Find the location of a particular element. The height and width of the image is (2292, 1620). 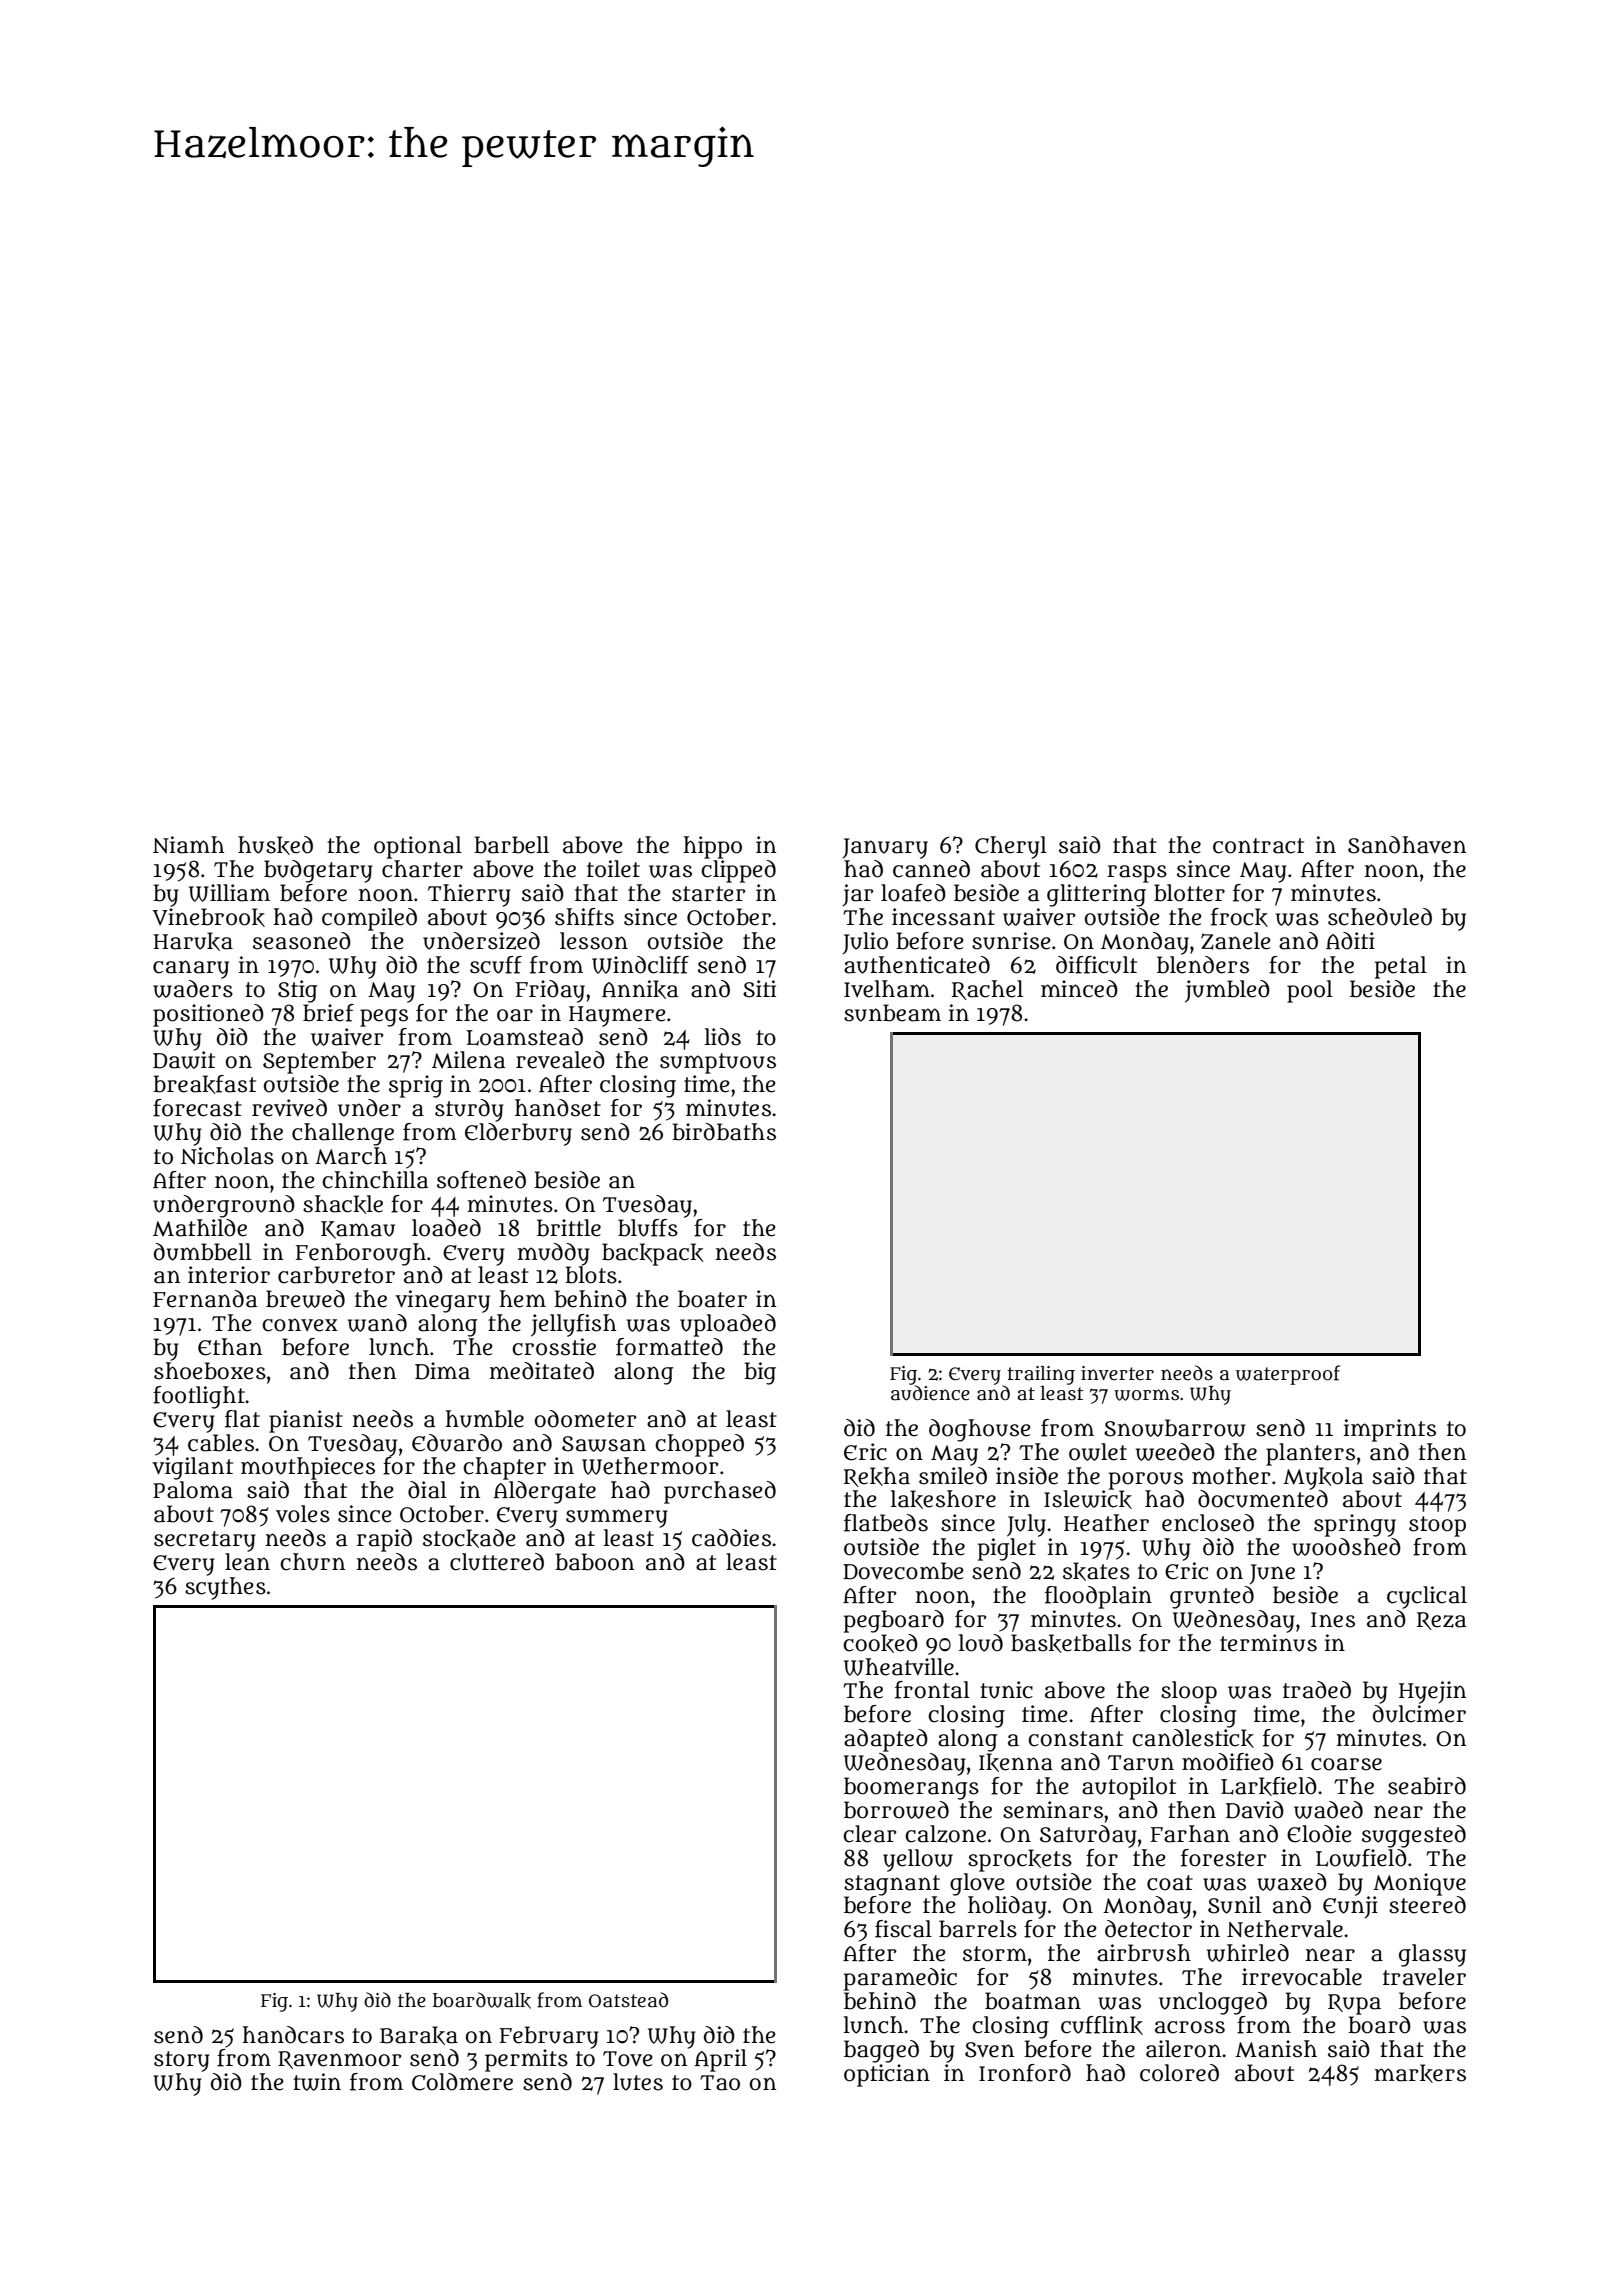

trailing is located at coordinates (1041, 1375).
